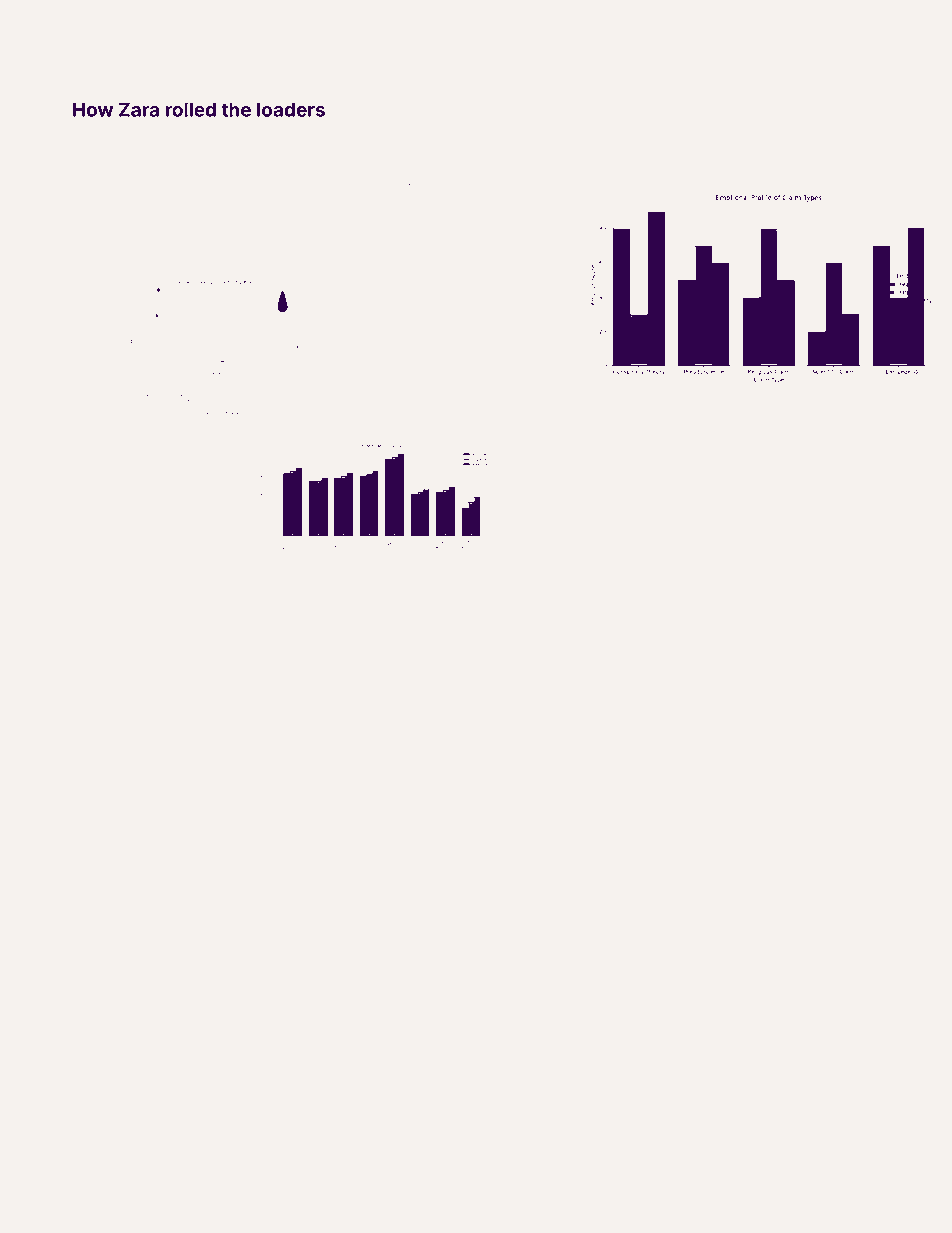 This screenshot has width=952, height=1233. Describe the element at coordinates (268, 246) in the screenshot. I see `hostess` at that location.
